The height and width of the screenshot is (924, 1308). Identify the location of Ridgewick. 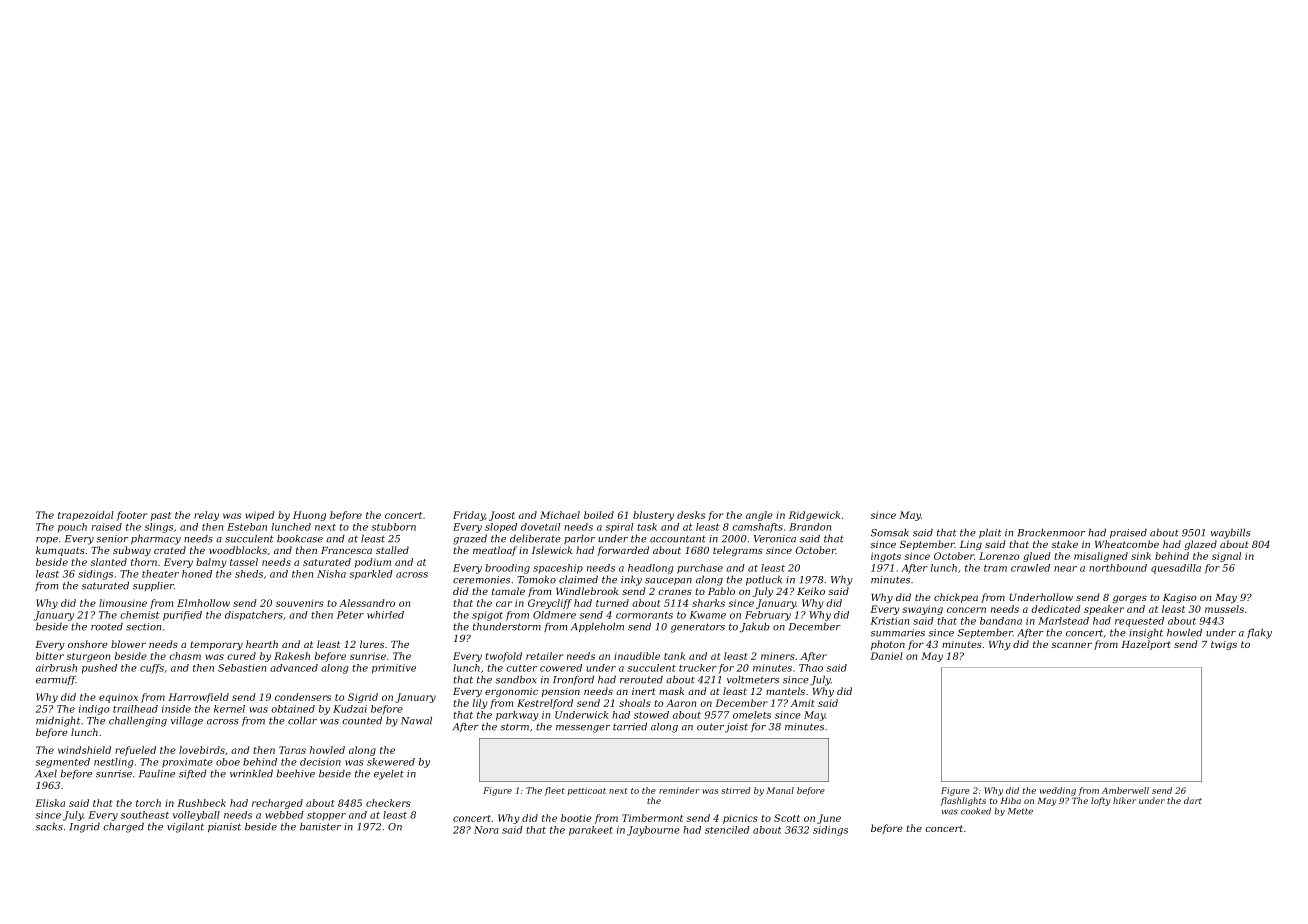
(814, 516).
